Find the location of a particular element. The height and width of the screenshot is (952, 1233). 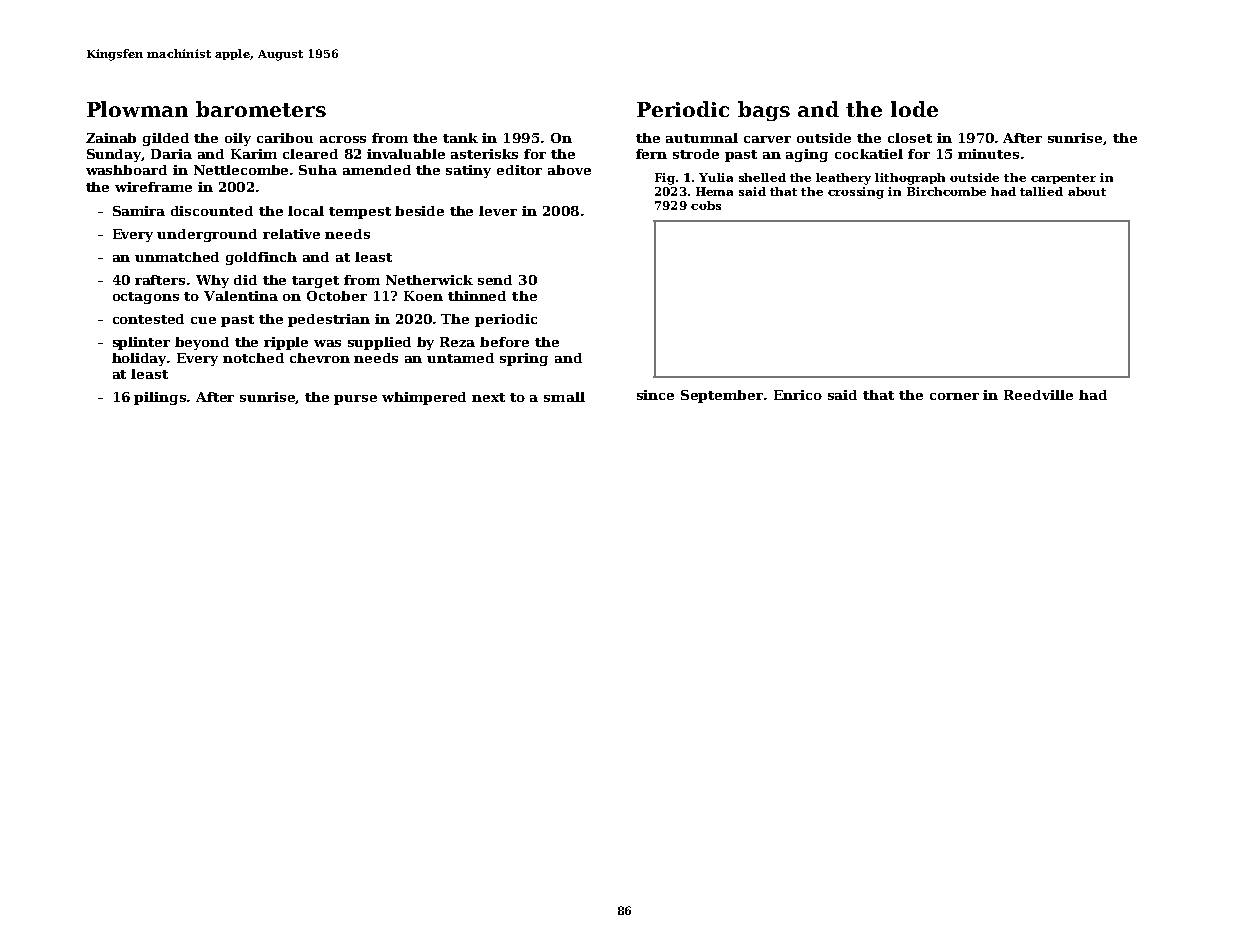

minutes is located at coordinates (988, 154).
